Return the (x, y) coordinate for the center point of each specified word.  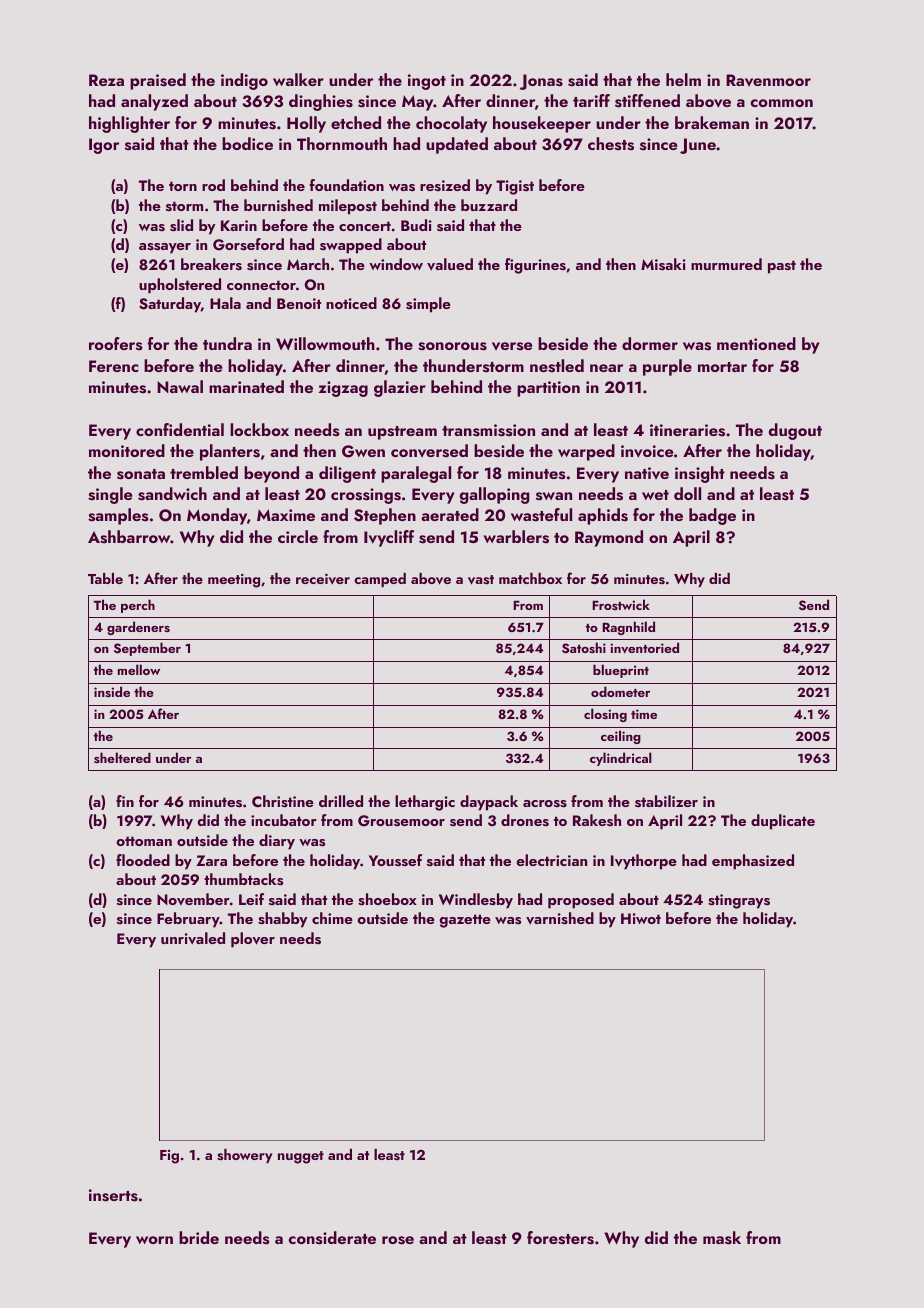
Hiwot (641, 918)
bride (199, 1237)
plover (253, 940)
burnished (278, 205)
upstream (402, 433)
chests (611, 144)
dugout (795, 431)
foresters (560, 1238)
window (396, 264)
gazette (465, 921)
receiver (323, 579)
